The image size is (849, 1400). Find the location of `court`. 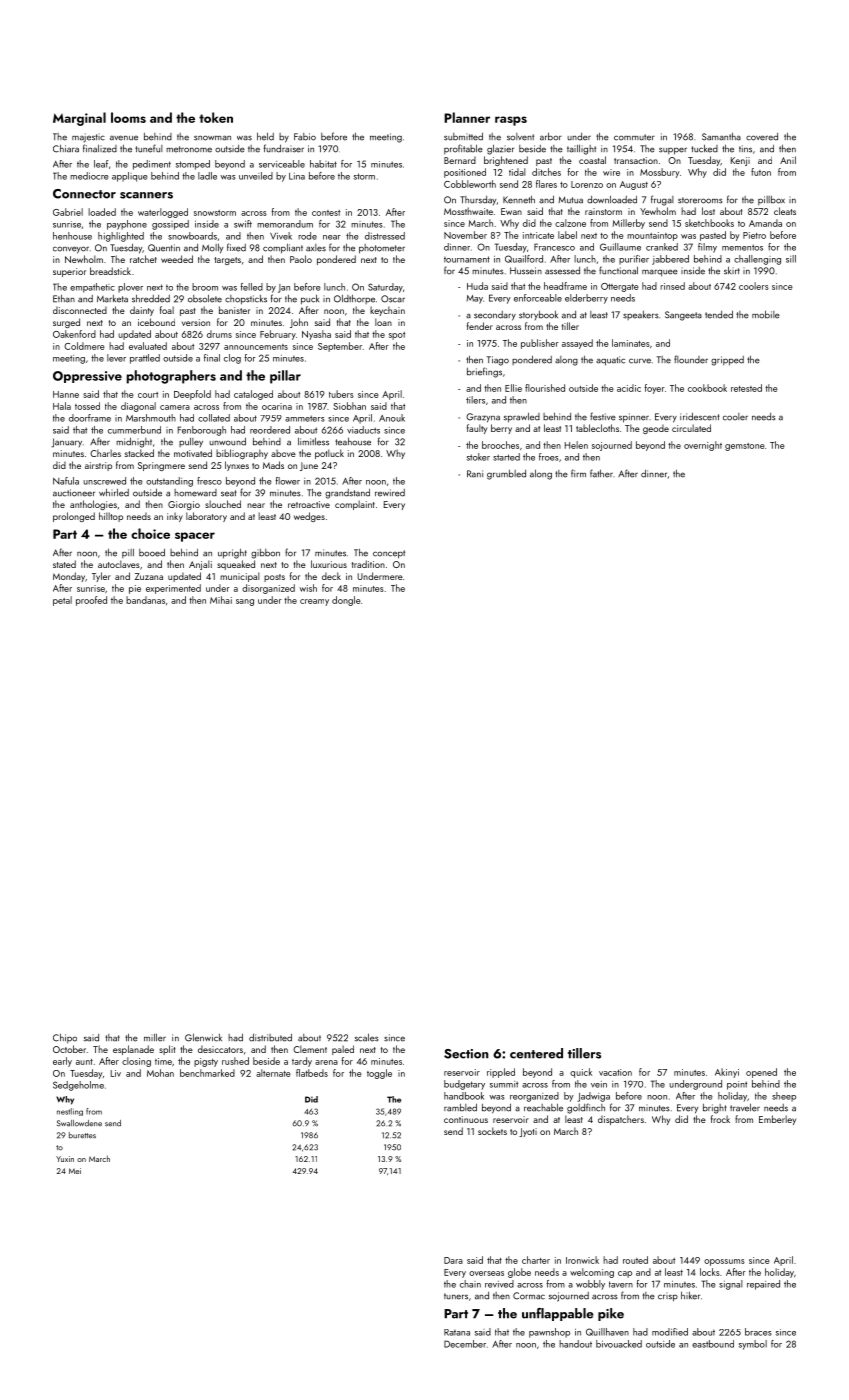

court is located at coordinates (148, 395).
